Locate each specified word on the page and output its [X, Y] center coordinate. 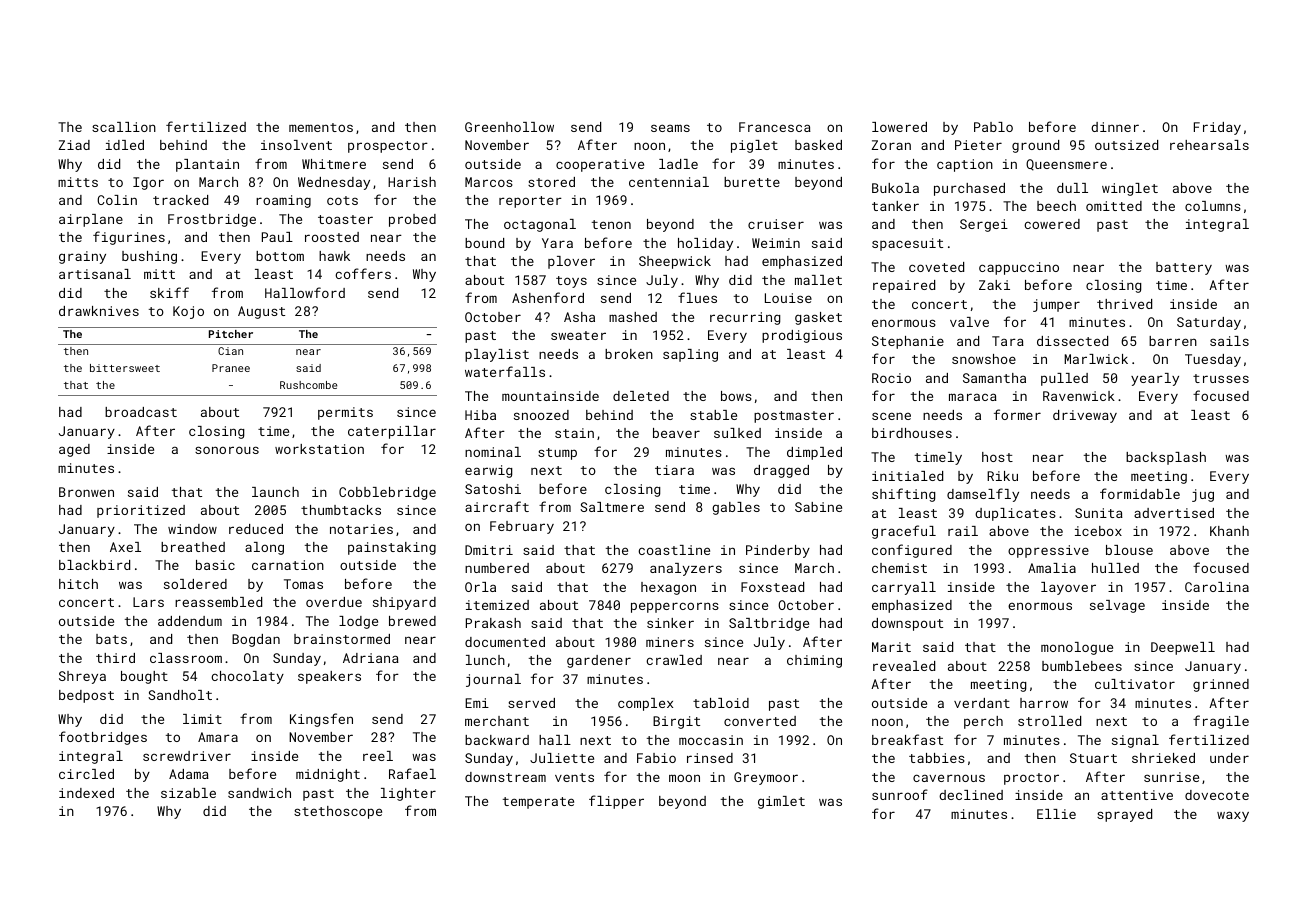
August [261, 312]
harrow [1044, 703]
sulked [737, 433]
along [264, 548]
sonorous [227, 450]
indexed [86, 793]
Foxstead [772, 587]
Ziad [74, 145]
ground [1035, 146]
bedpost [86, 696]
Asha [579, 317]
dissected [1072, 341]
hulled [1115, 568]
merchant [497, 721]
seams [670, 128]
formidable [1140, 493]
